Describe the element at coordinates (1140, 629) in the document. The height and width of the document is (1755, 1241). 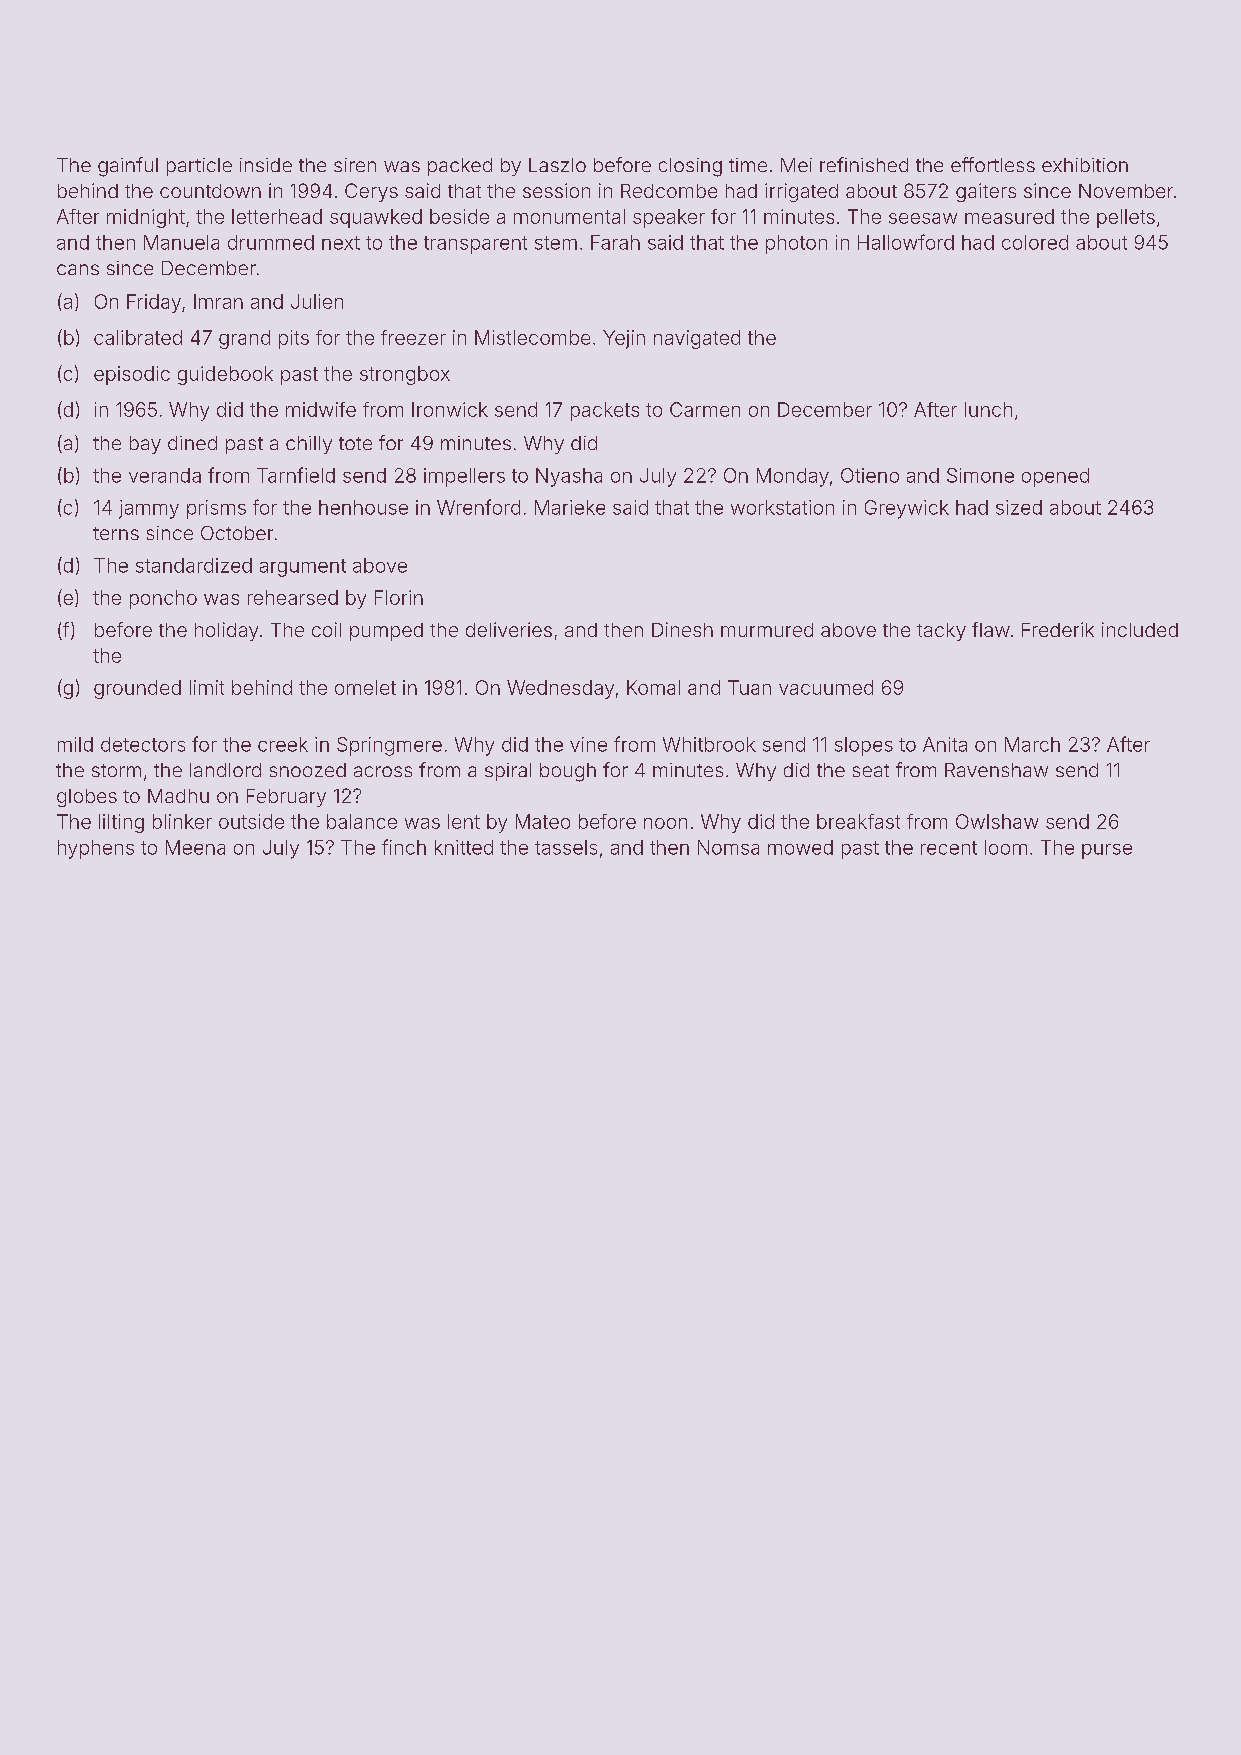
I see `included` at that location.
